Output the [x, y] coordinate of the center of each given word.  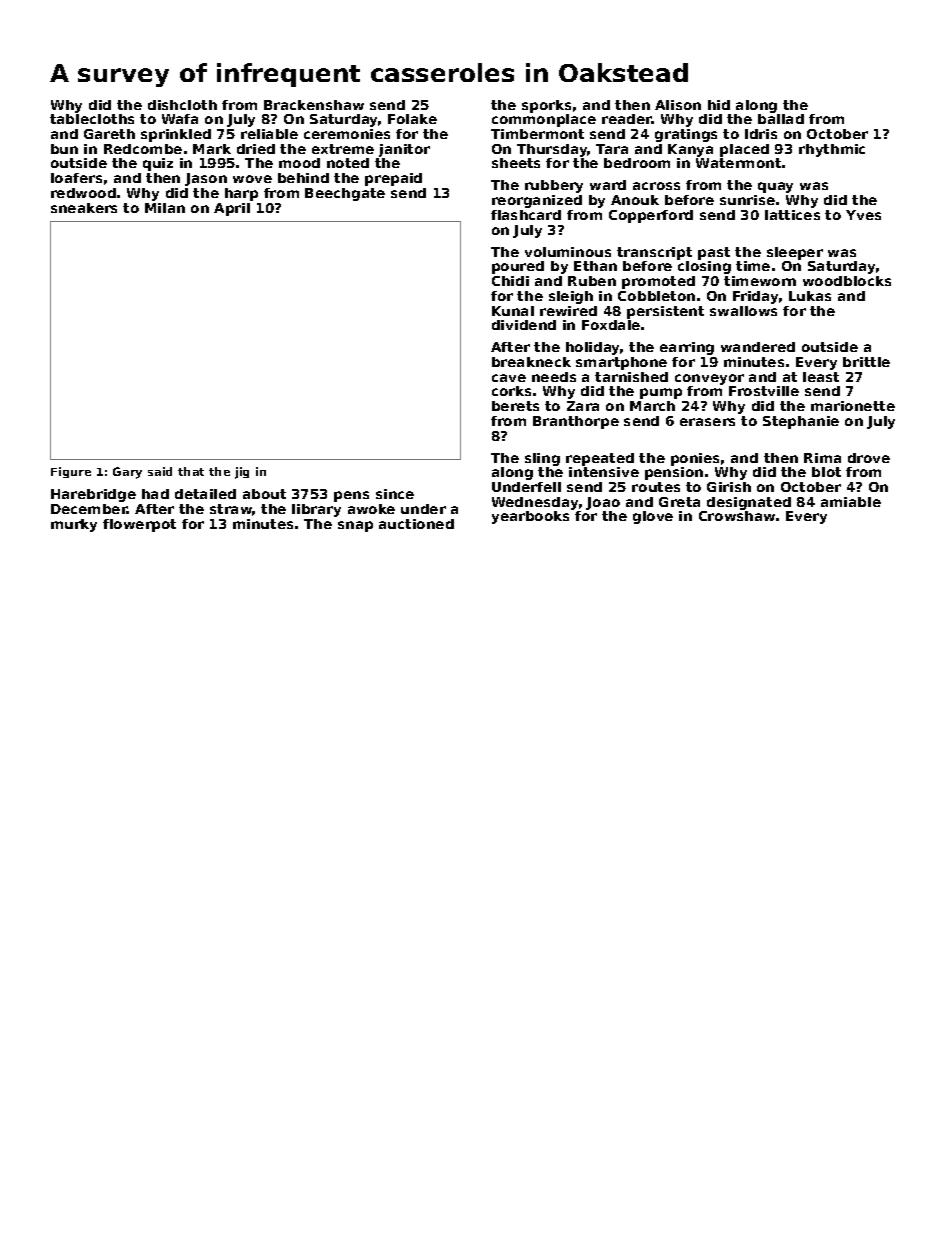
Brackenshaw [314, 105]
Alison [678, 105]
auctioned [416, 524]
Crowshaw [737, 516]
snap [355, 526]
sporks [546, 106]
